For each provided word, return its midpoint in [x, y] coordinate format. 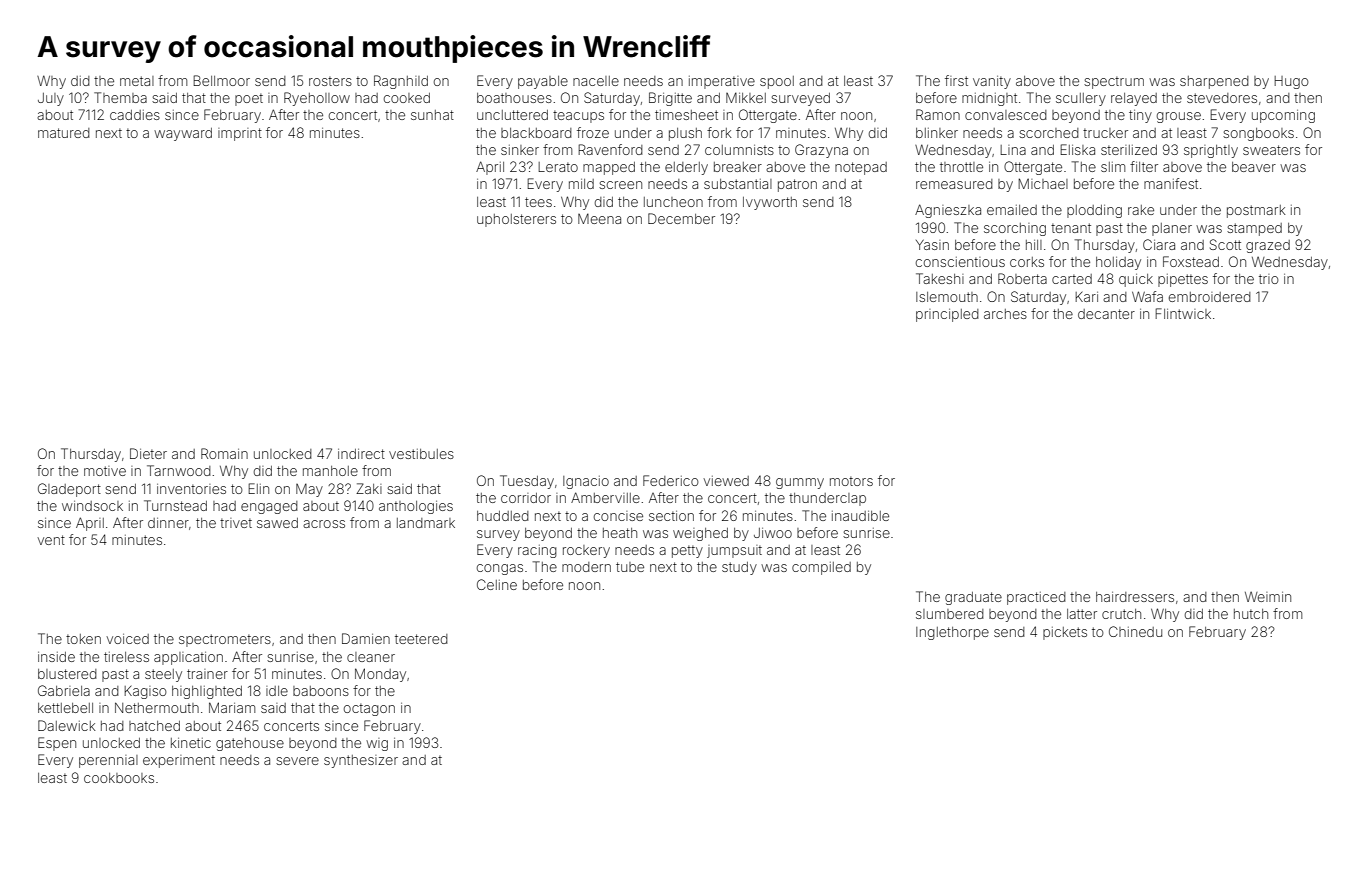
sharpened [1214, 82]
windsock [92, 506]
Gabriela [64, 690]
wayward [183, 134]
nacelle [596, 81]
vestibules [421, 454]
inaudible [860, 516]
